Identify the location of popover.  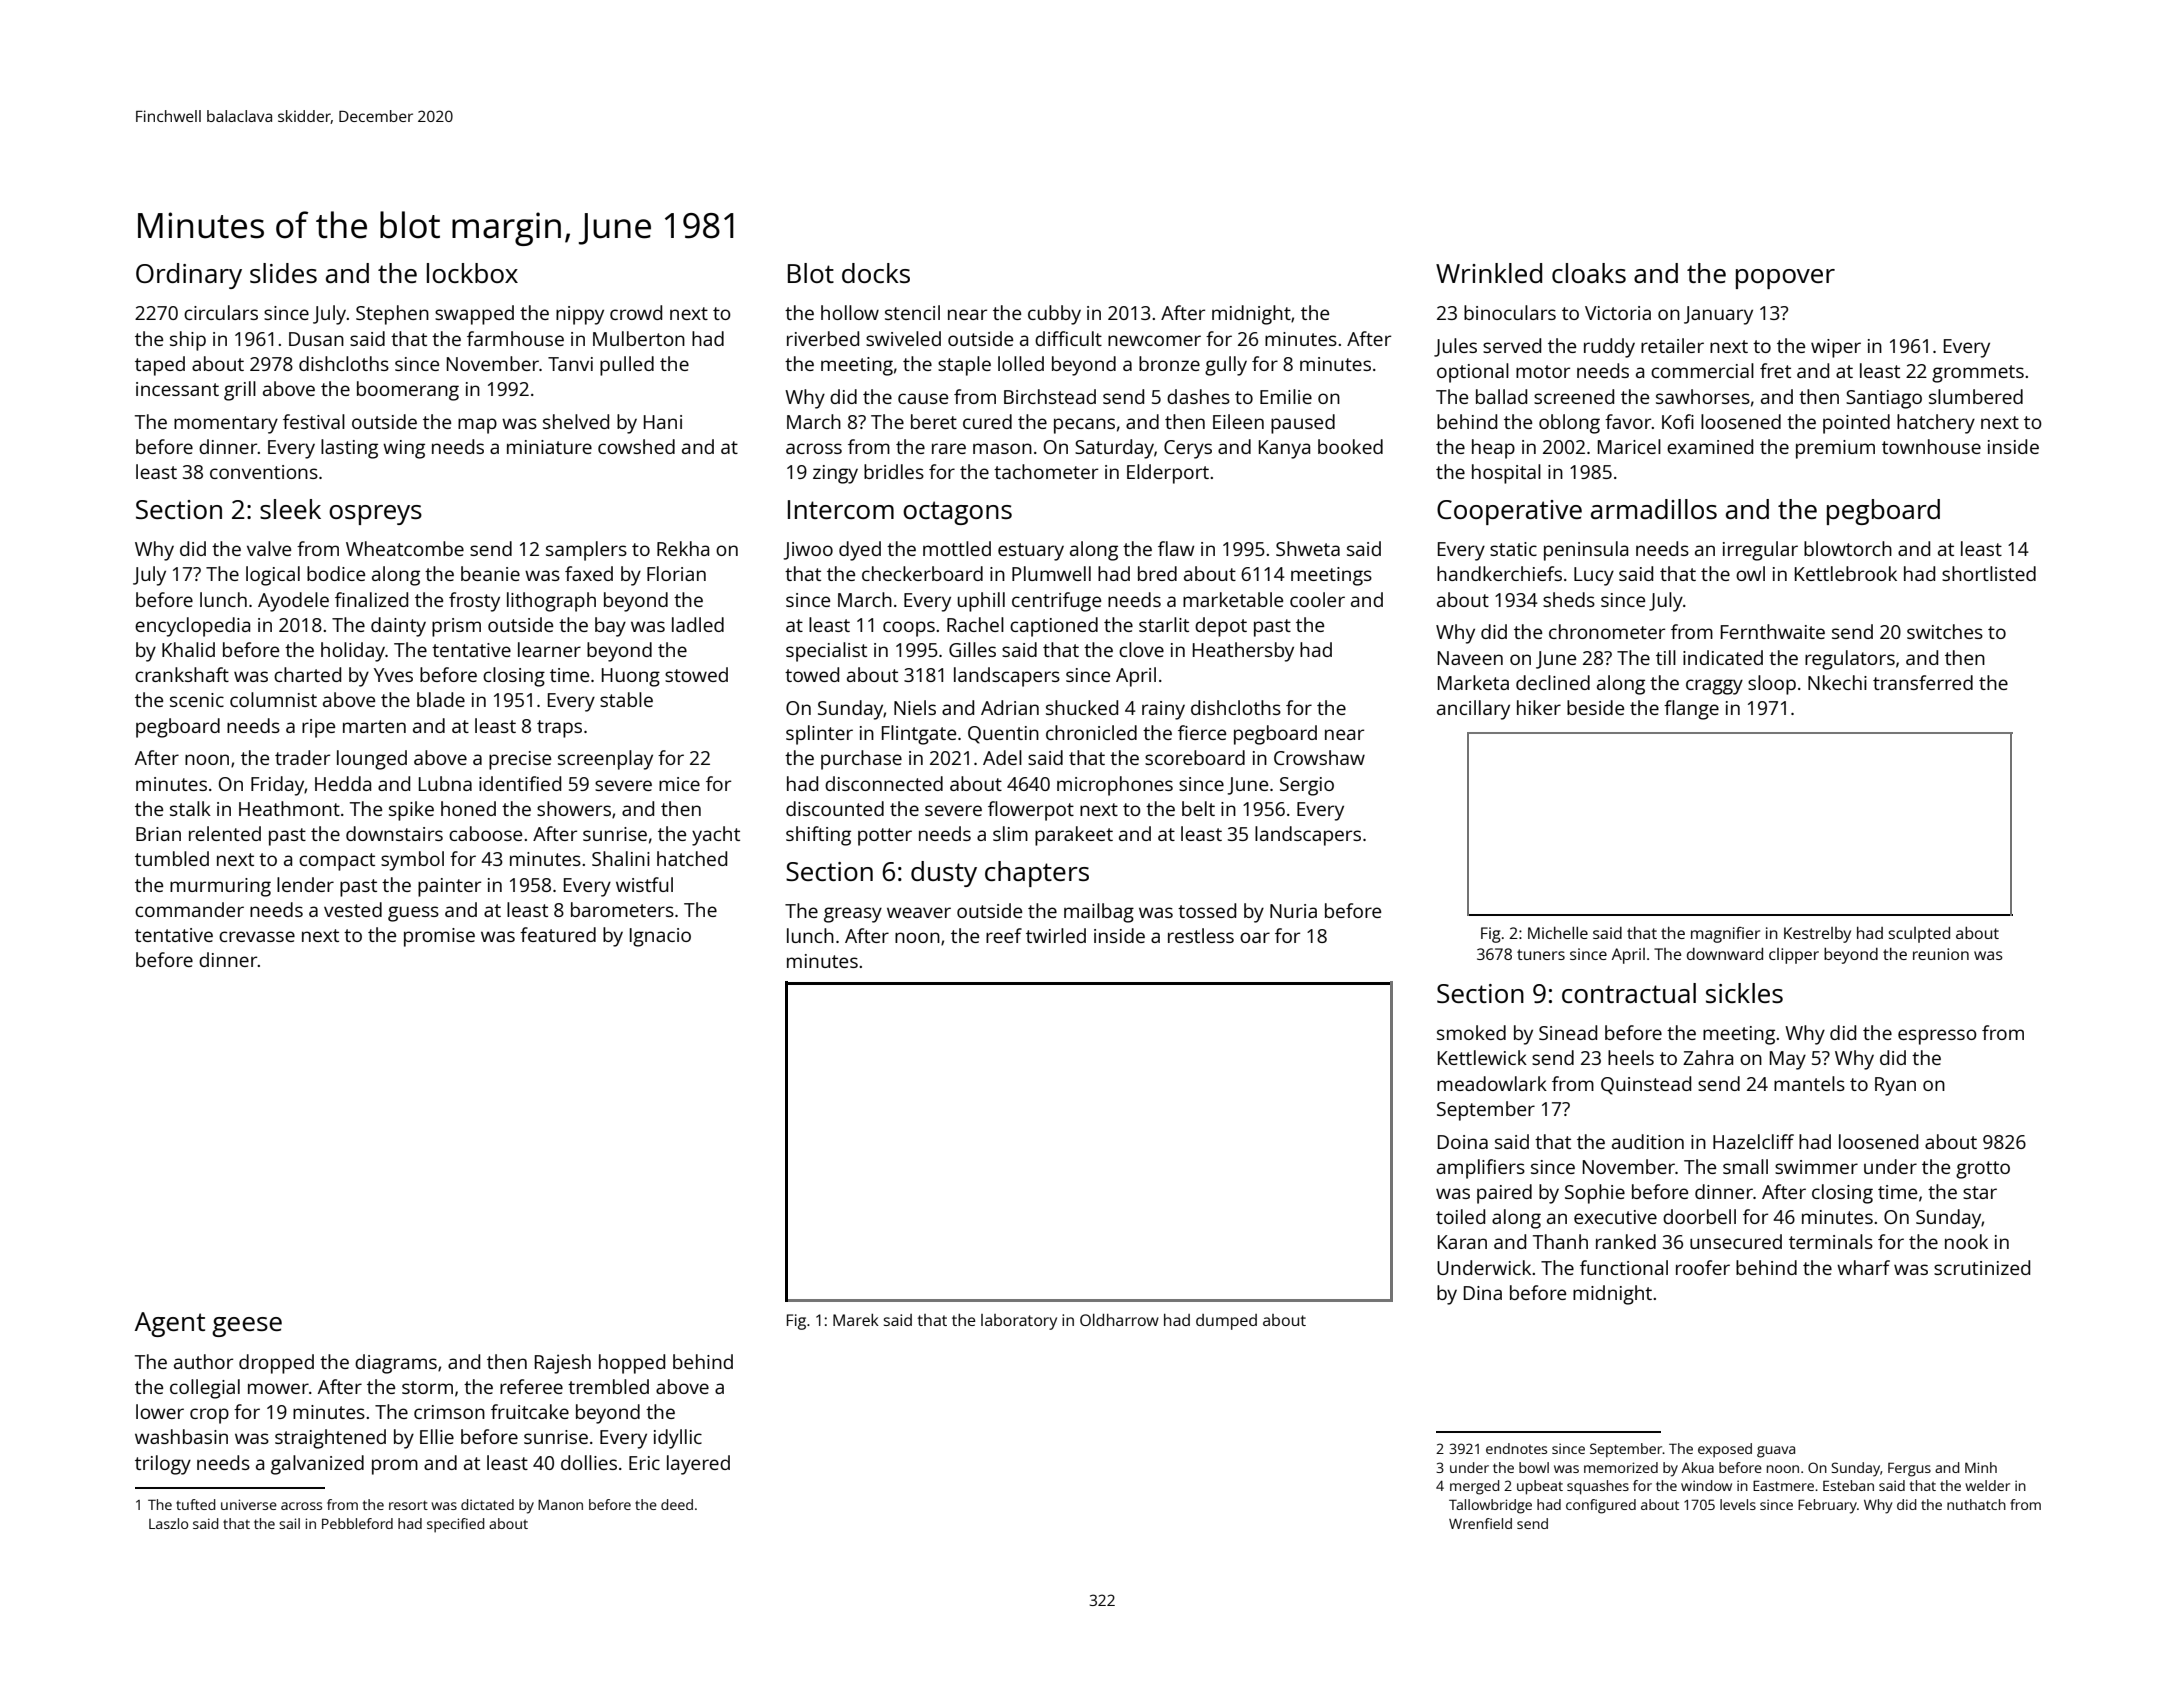
(1785, 279).
